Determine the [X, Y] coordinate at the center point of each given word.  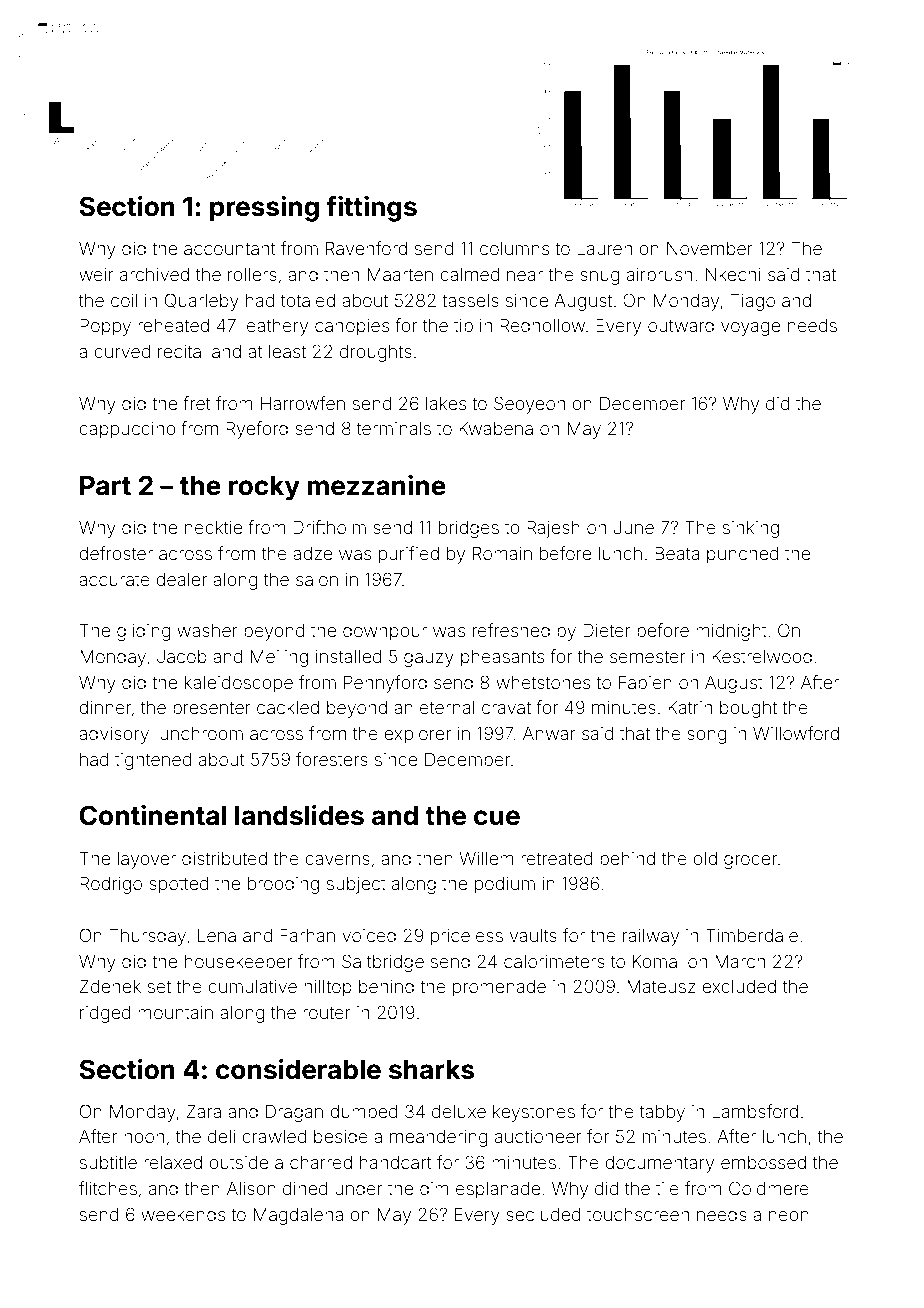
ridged [105, 1014]
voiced [369, 935]
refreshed [511, 630]
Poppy [105, 327]
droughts [376, 353]
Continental [153, 815]
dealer [181, 579]
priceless [467, 937]
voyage [750, 329]
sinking [751, 529]
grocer [750, 862]
